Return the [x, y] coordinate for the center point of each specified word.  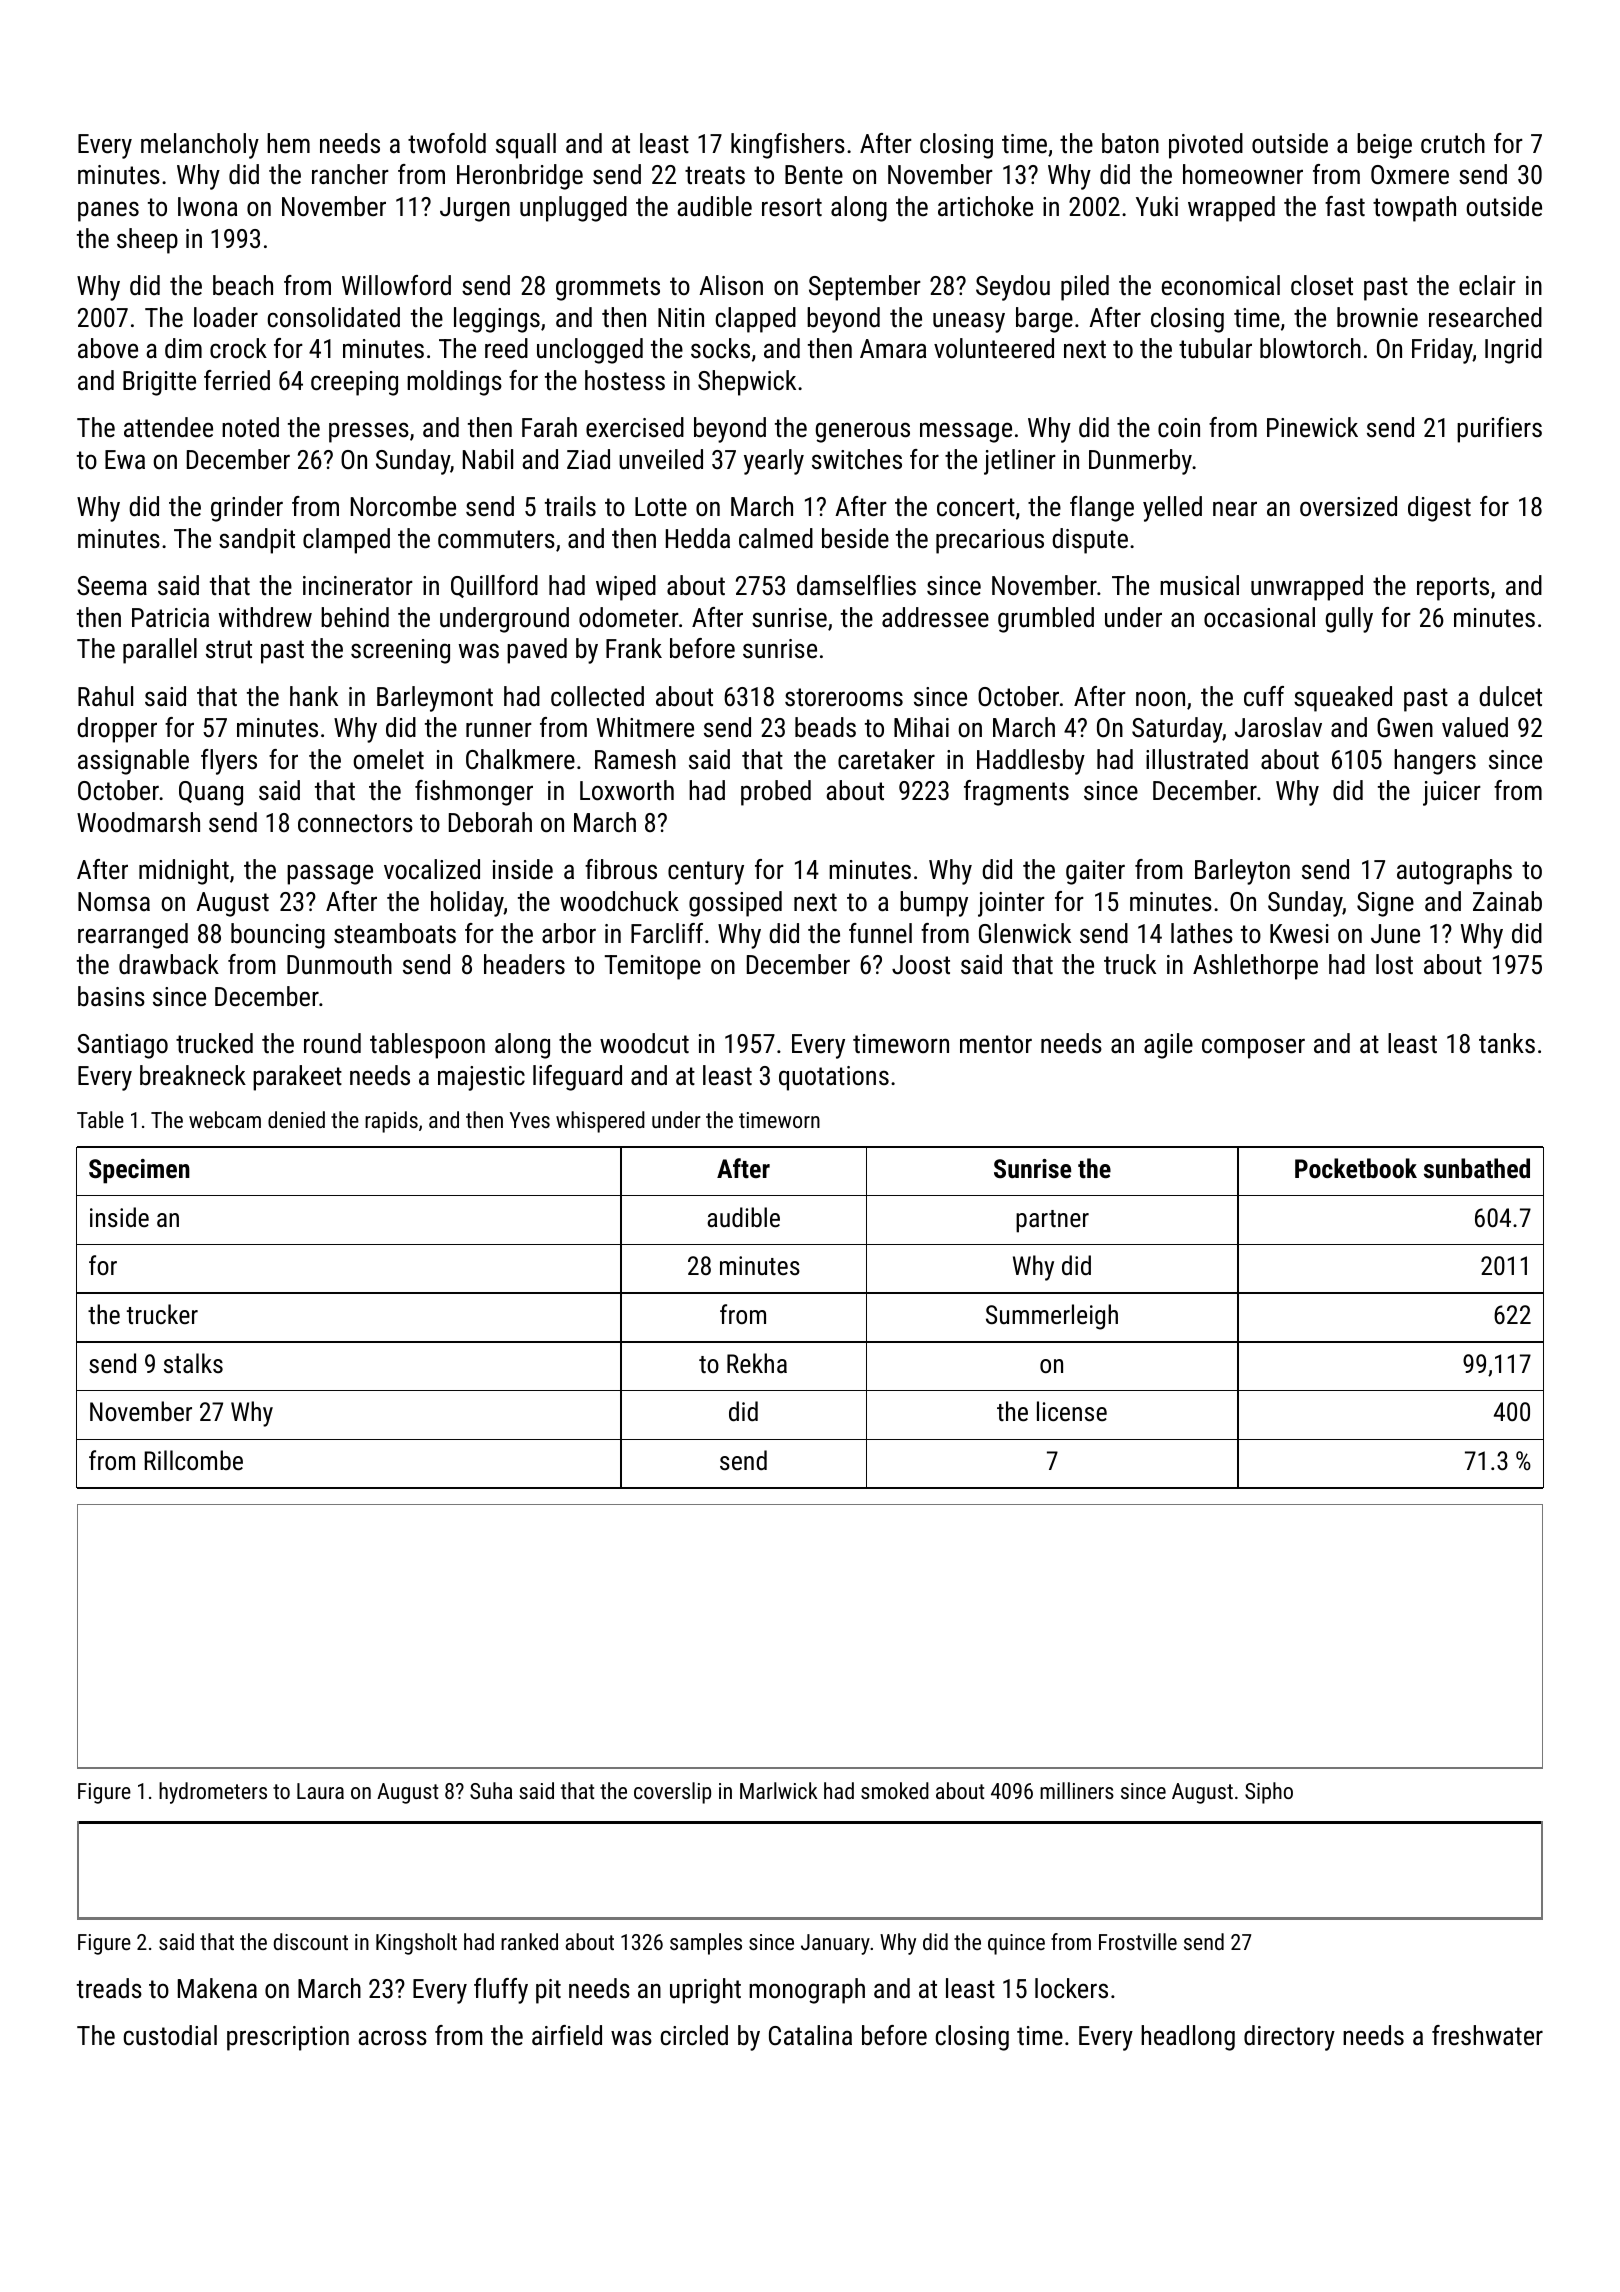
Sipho [1269, 1793]
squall [526, 146]
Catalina [810, 2035]
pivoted [1206, 146]
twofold [447, 143]
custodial [170, 2035]
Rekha [757, 1363]
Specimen [139, 1171]
